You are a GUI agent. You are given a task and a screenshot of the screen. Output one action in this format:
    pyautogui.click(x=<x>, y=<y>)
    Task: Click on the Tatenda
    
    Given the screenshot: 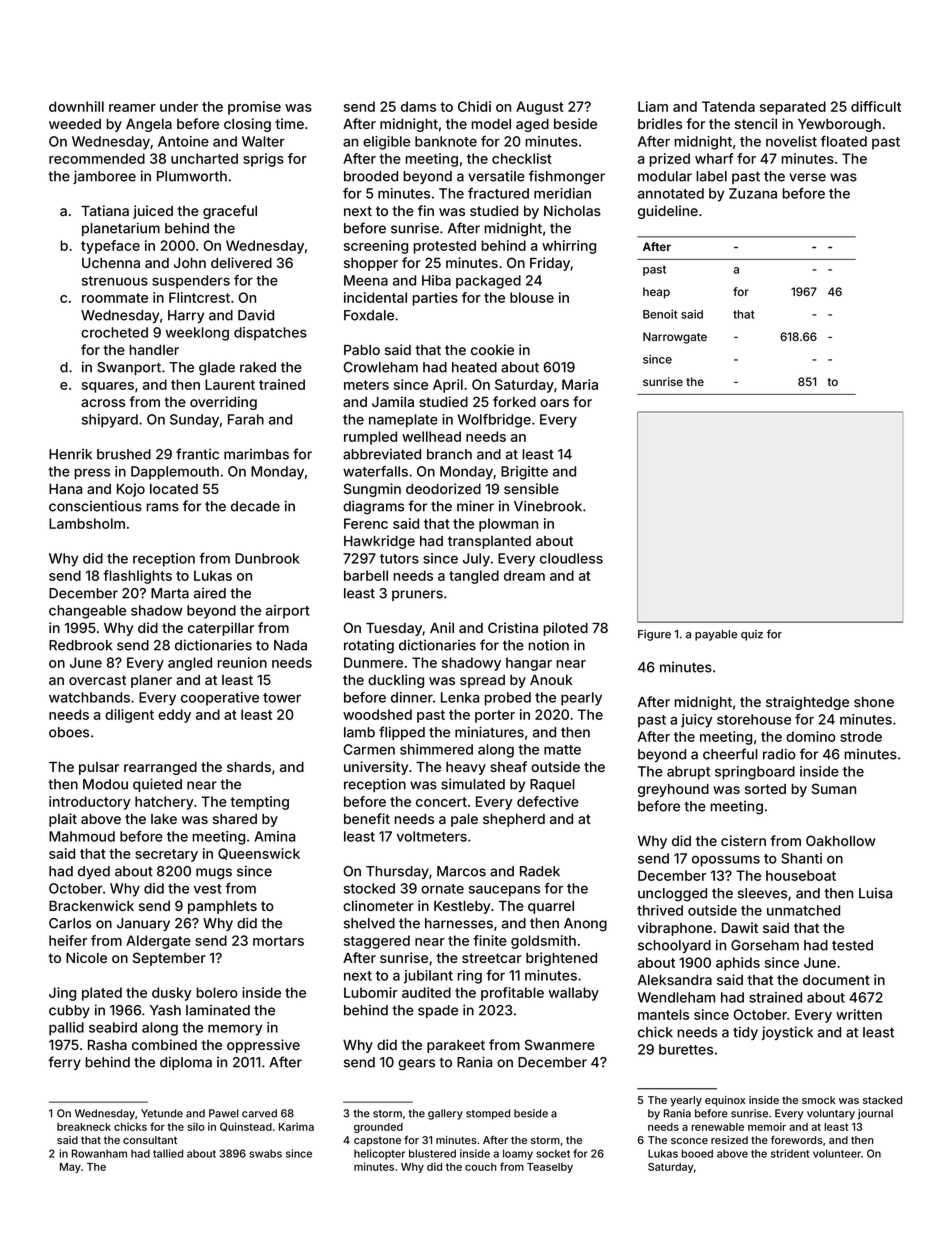 What is the action you would take?
    pyautogui.click(x=728, y=106)
